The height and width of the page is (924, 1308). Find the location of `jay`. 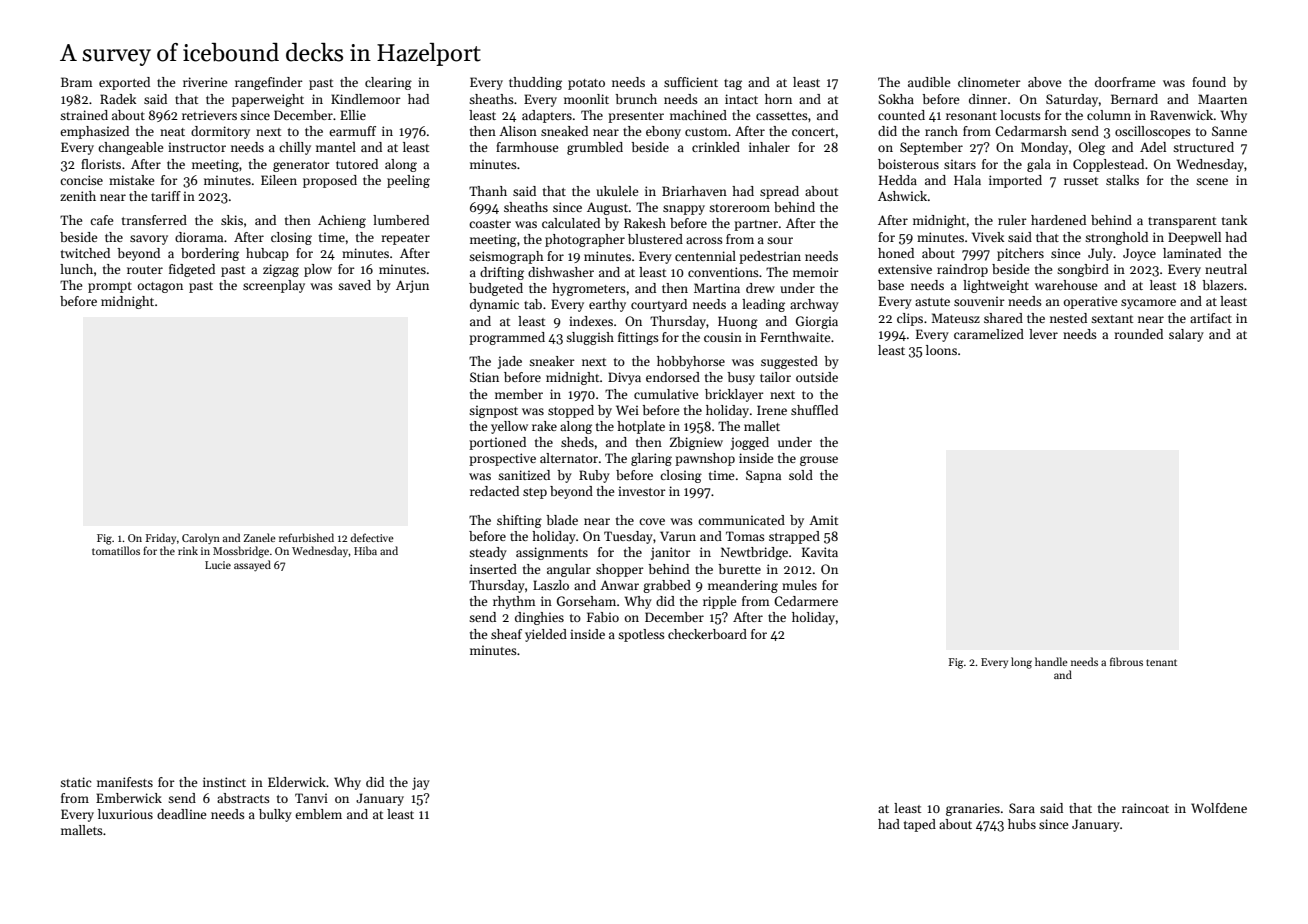

jay is located at coordinates (421, 783).
